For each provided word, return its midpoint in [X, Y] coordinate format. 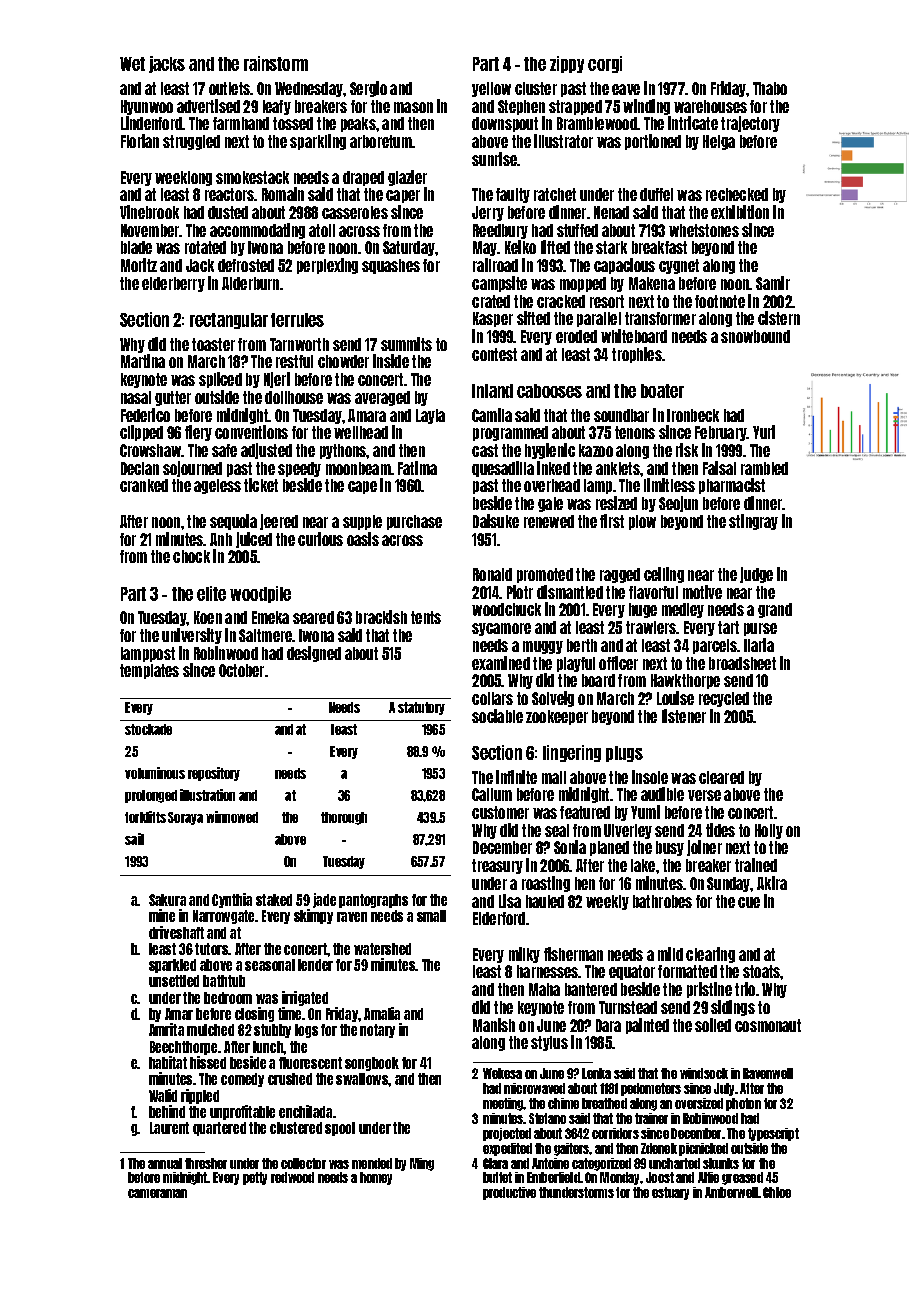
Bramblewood [597, 123]
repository [214, 774]
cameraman [157, 1193]
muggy [543, 647]
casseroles [355, 212]
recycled [724, 699]
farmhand [241, 123]
